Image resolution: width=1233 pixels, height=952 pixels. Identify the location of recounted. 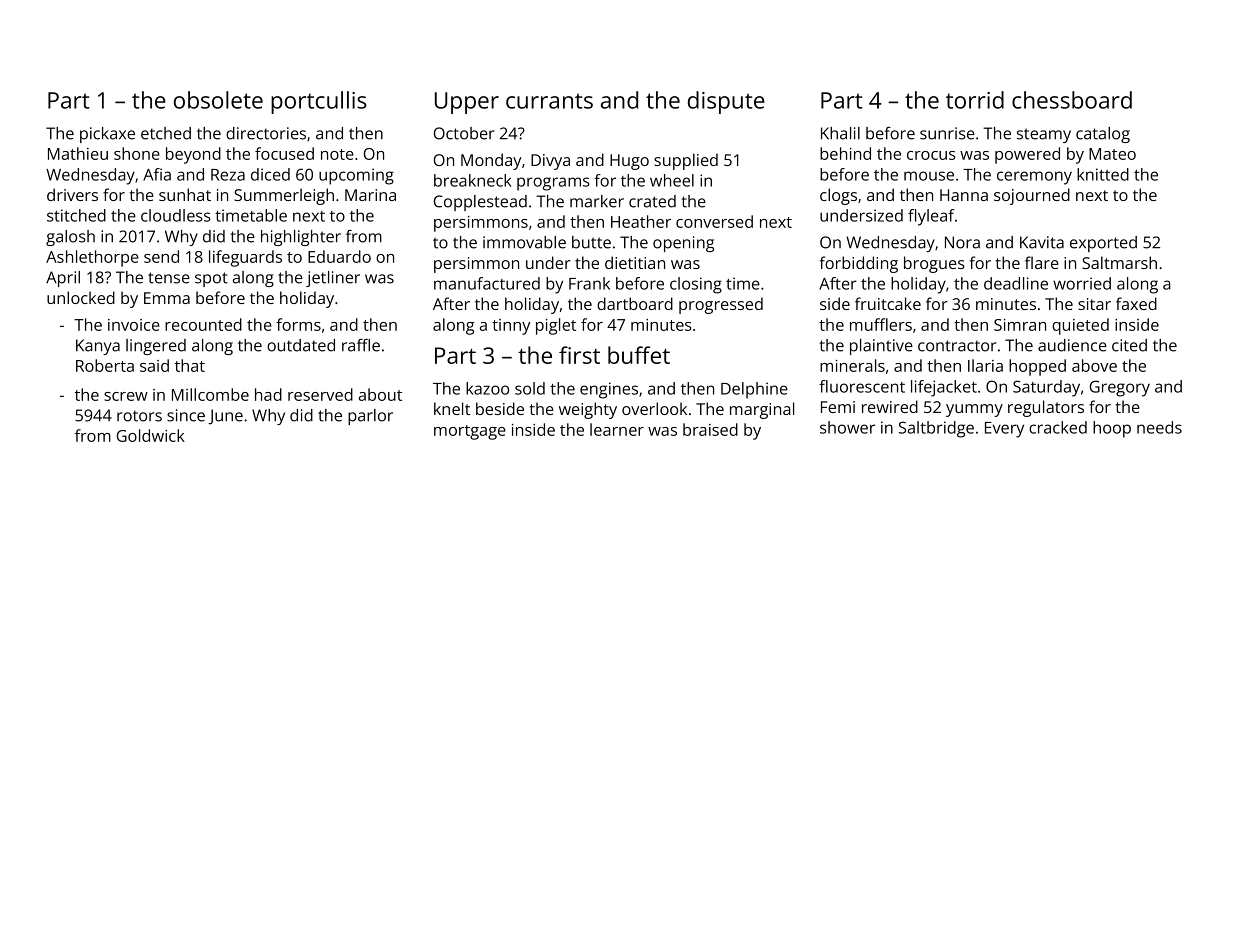
(203, 324).
